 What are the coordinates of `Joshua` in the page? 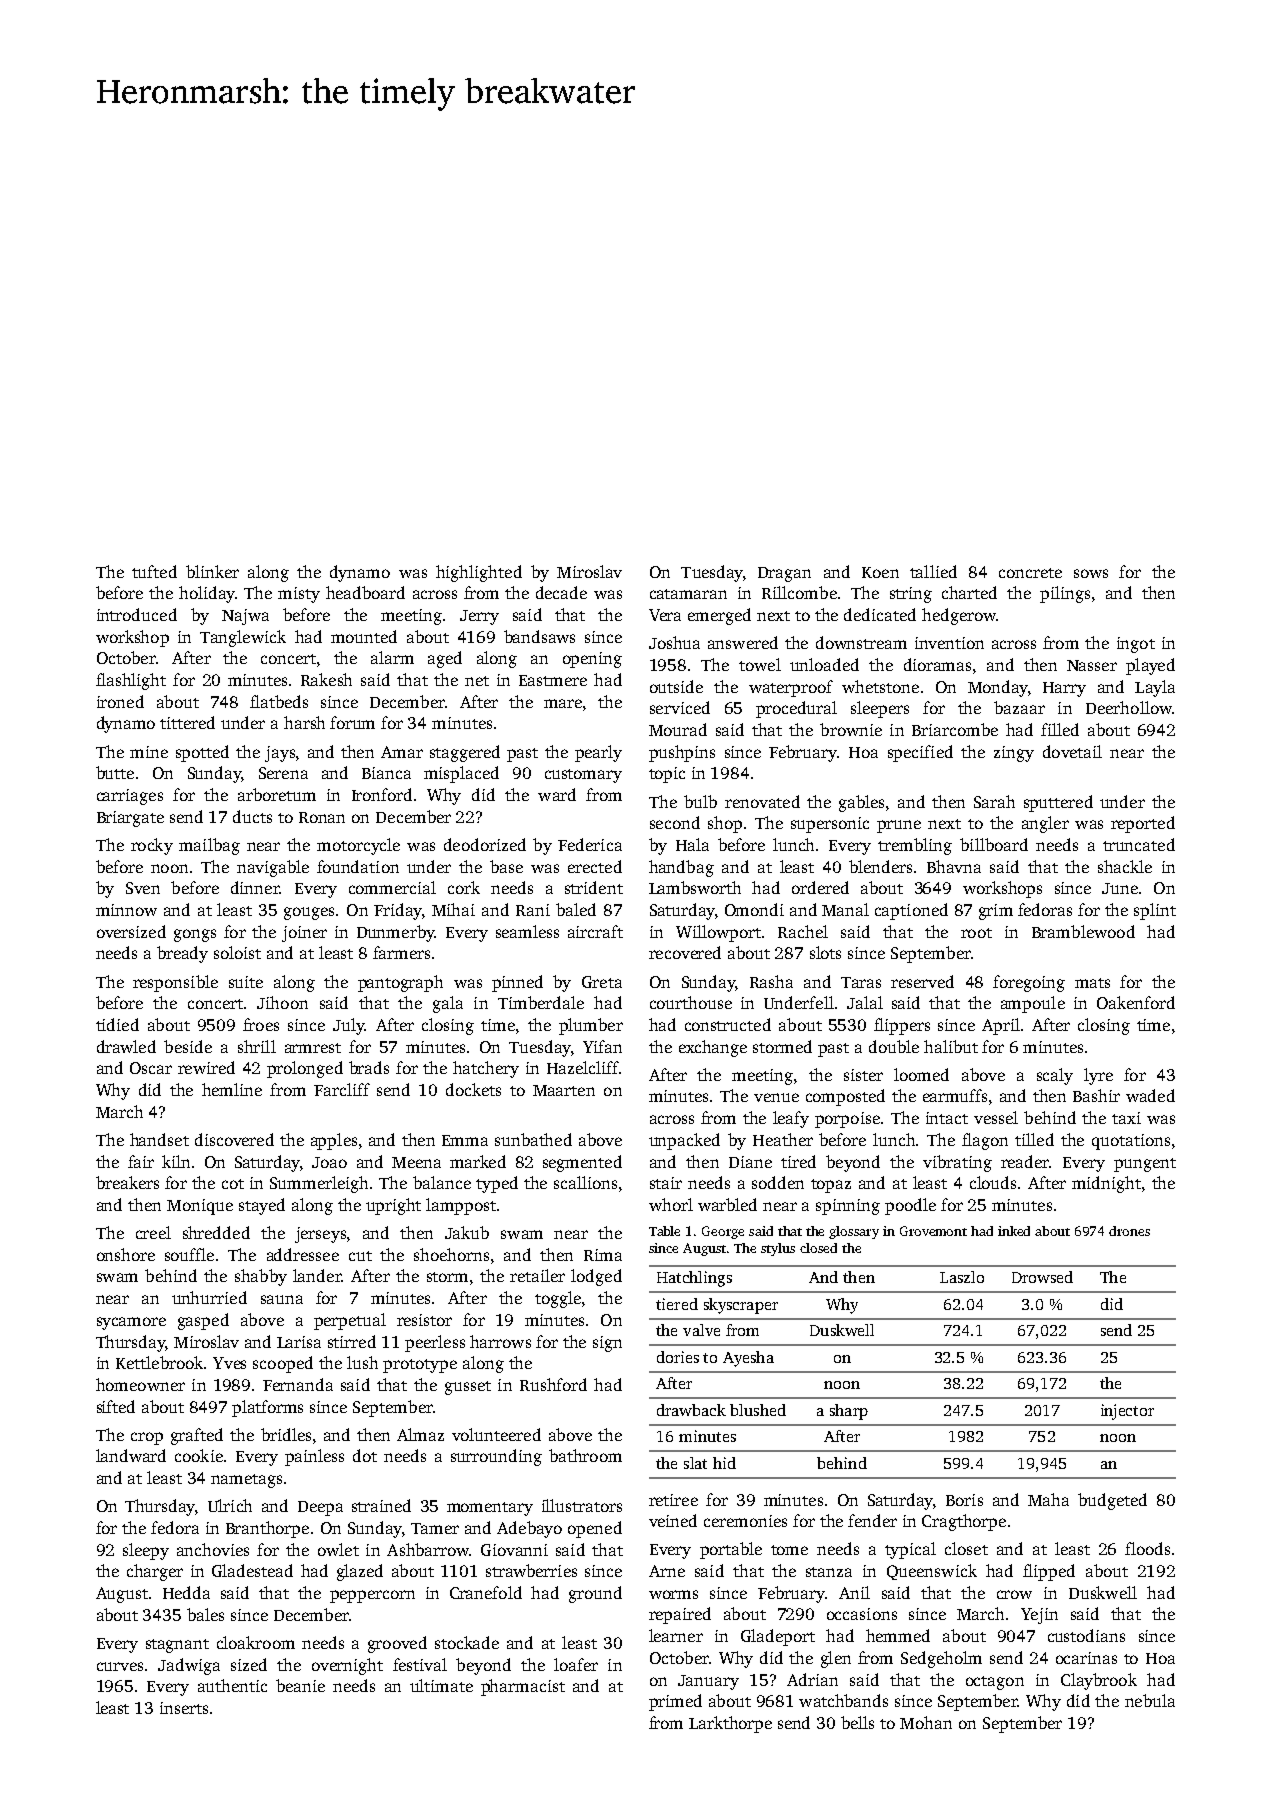 It's located at (674, 642).
